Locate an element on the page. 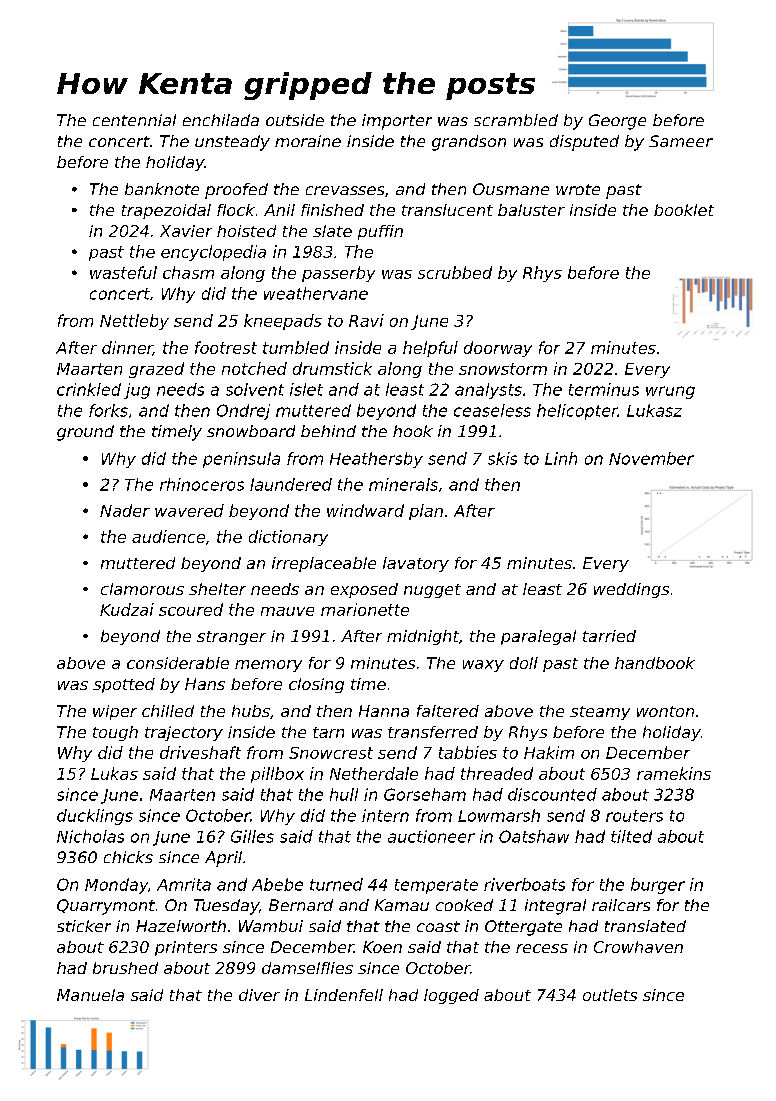 The image size is (776, 1101). finished is located at coordinates (332, 210).
